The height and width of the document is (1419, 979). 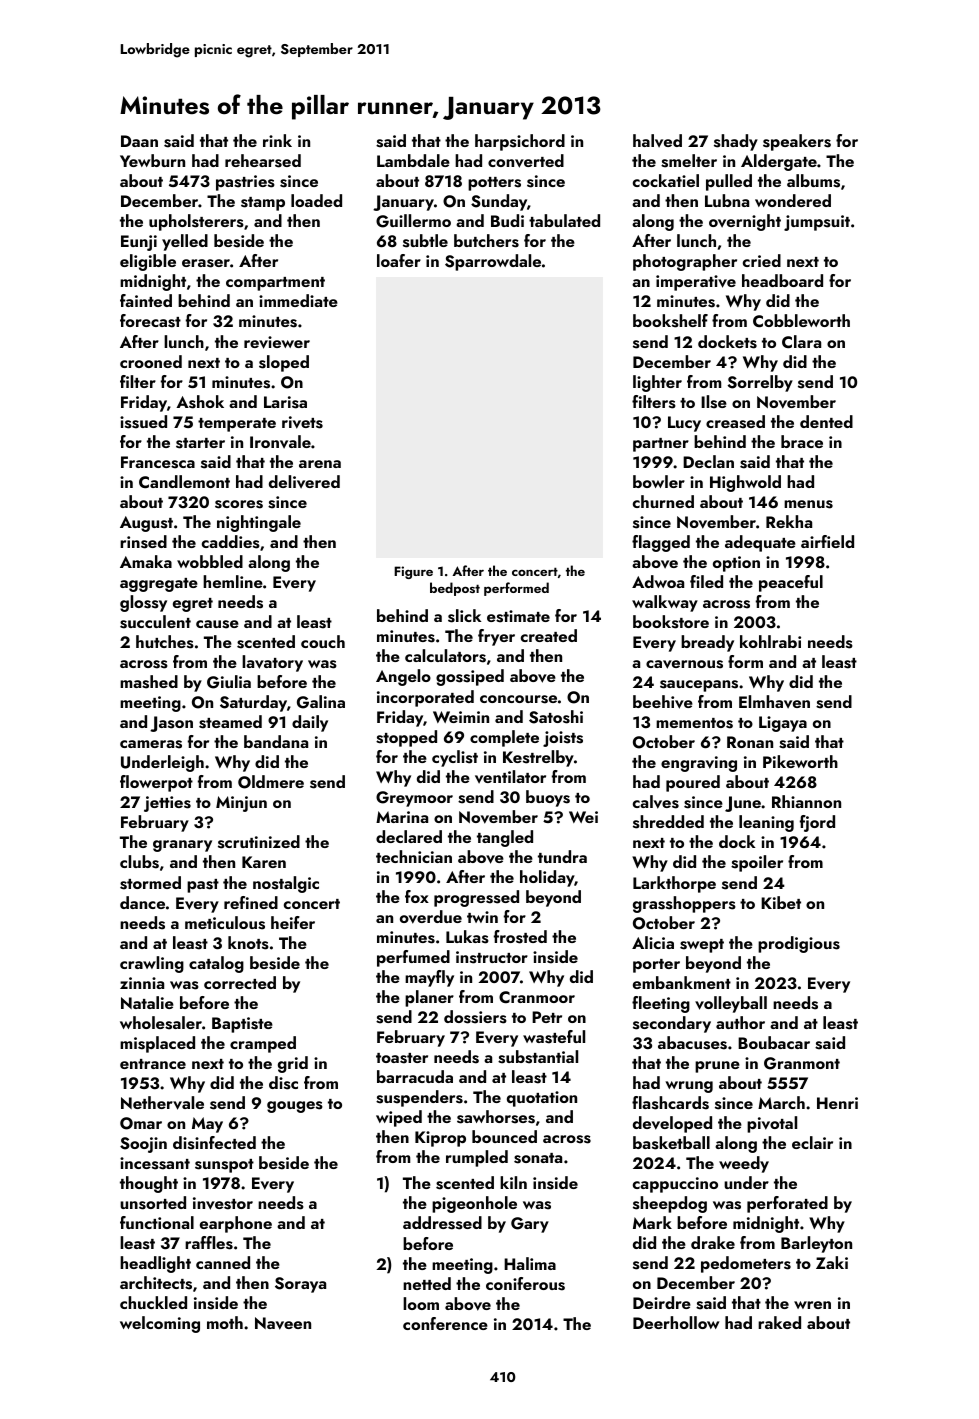 I want to click on bedpost, so click(x=455, y=589).
